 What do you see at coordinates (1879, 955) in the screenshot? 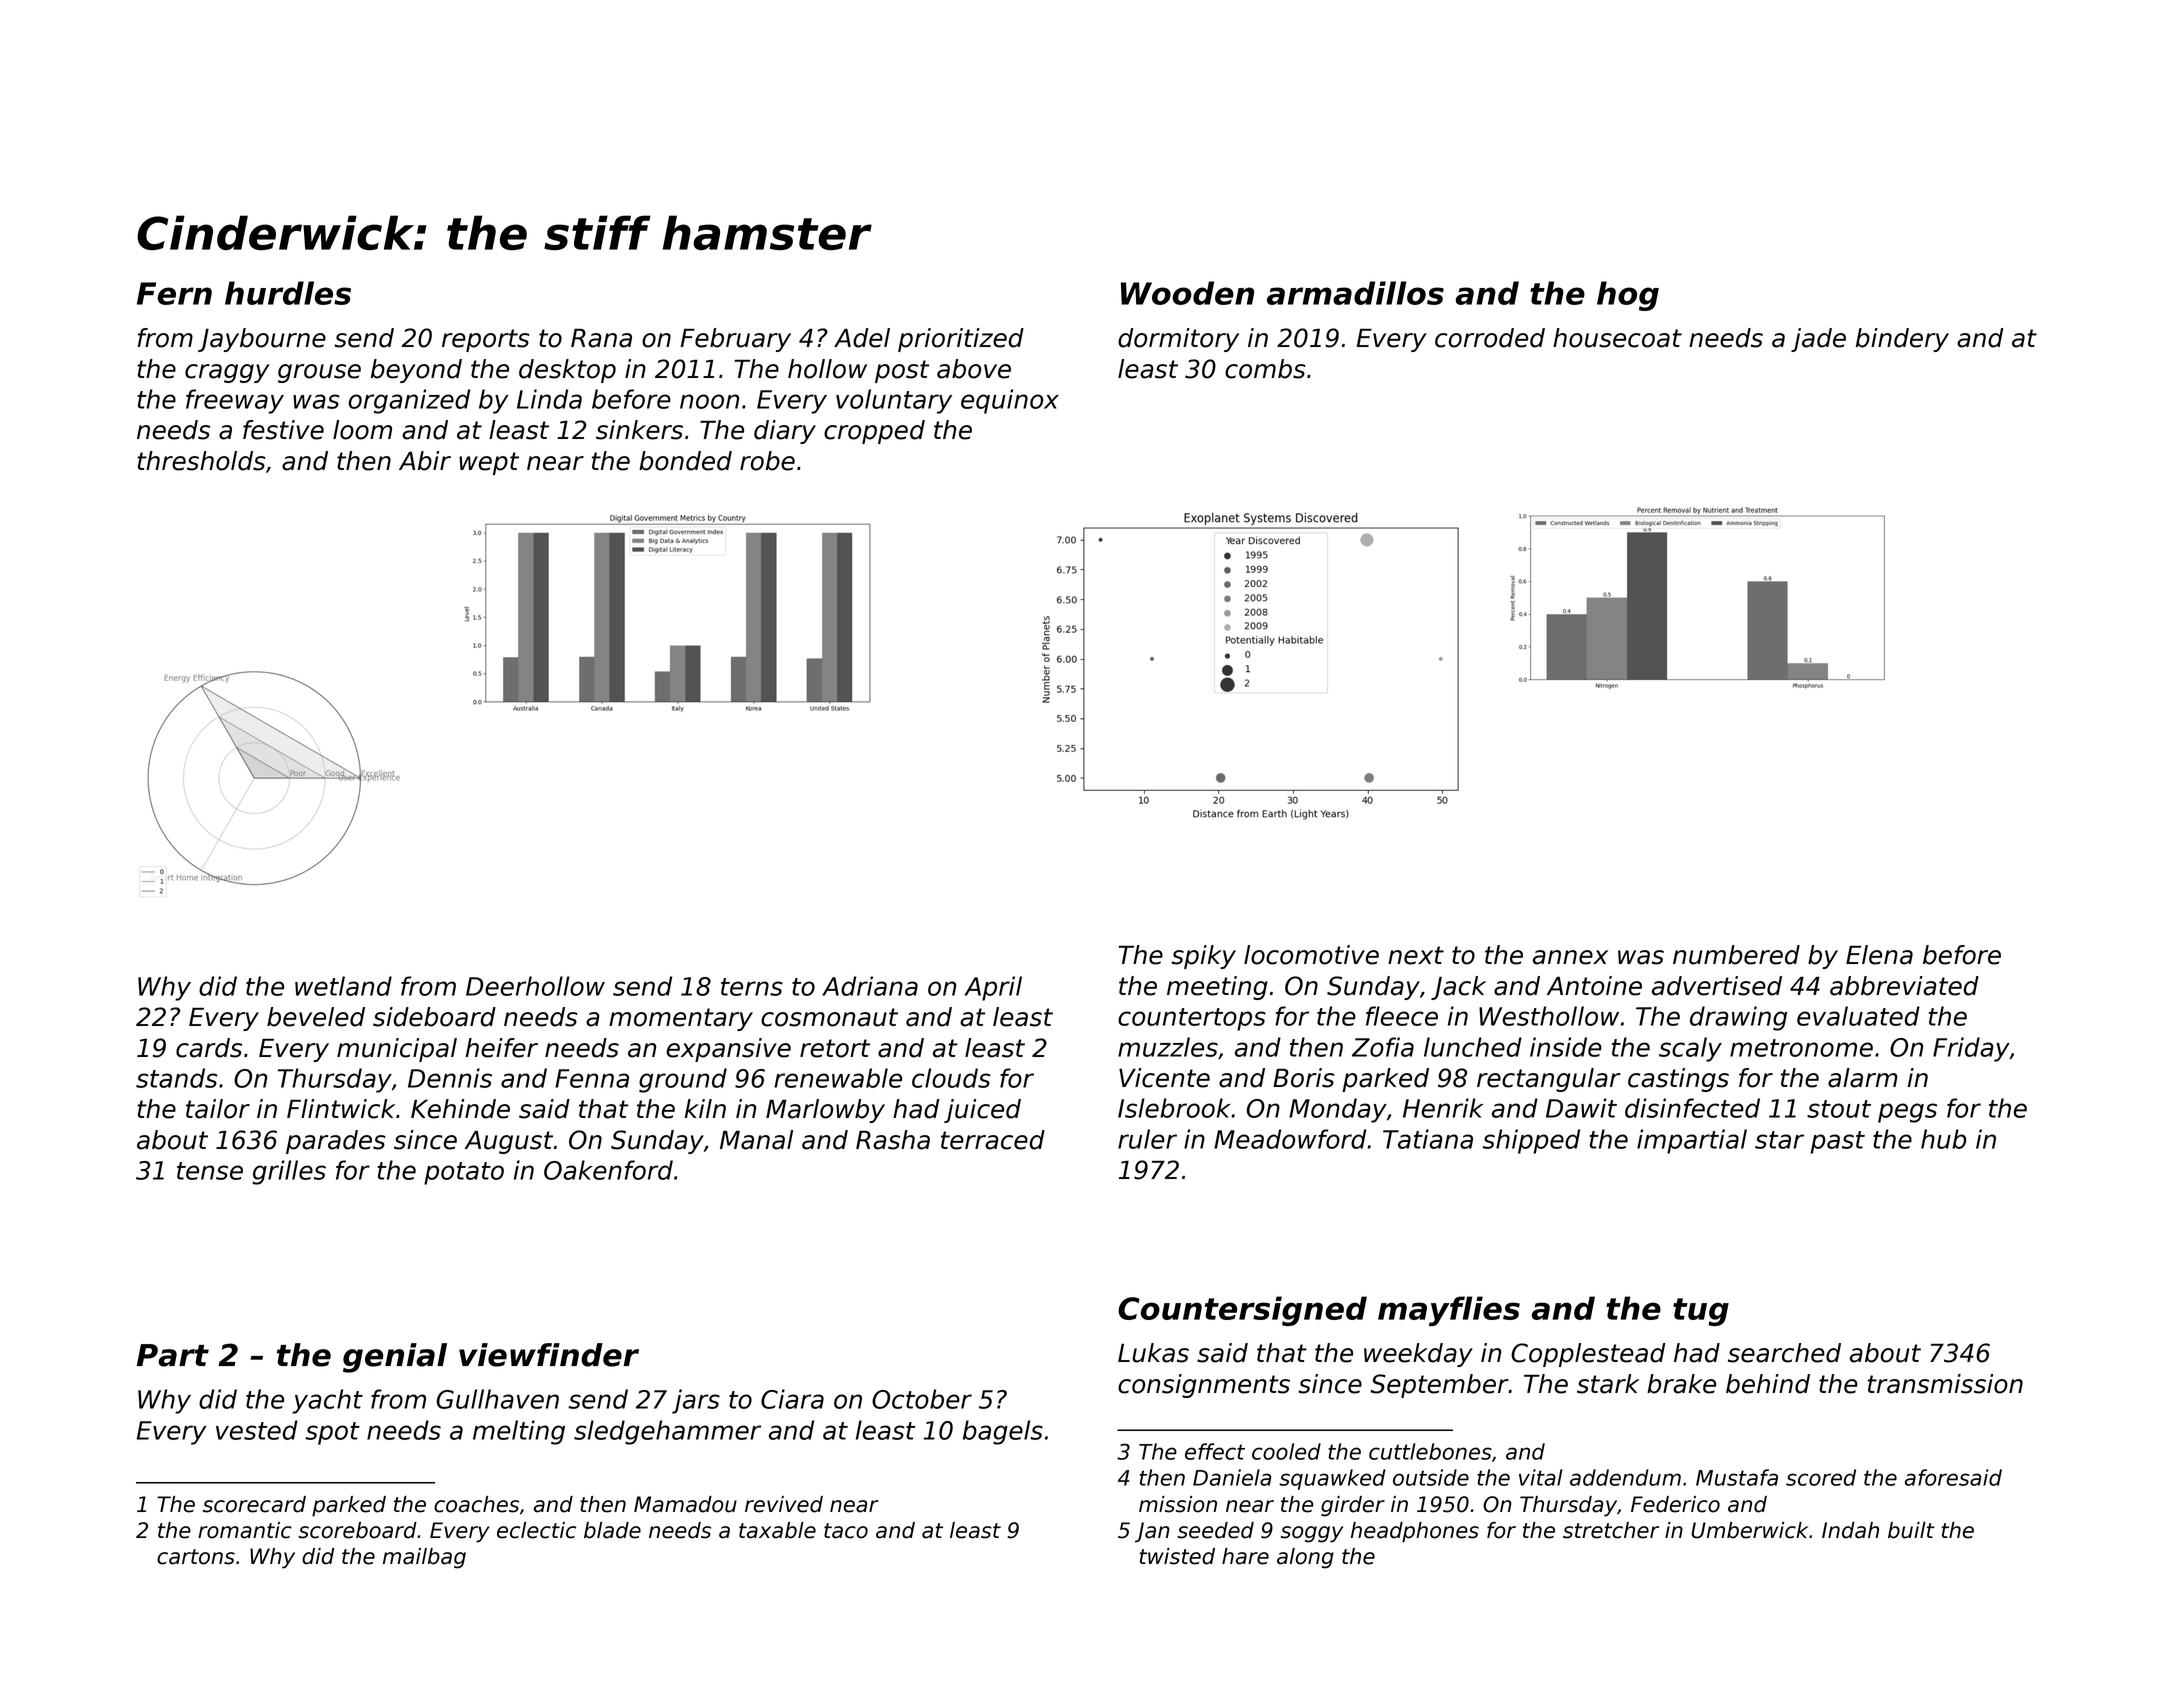
I see `Elena` at bounding box center [1879, 955].
